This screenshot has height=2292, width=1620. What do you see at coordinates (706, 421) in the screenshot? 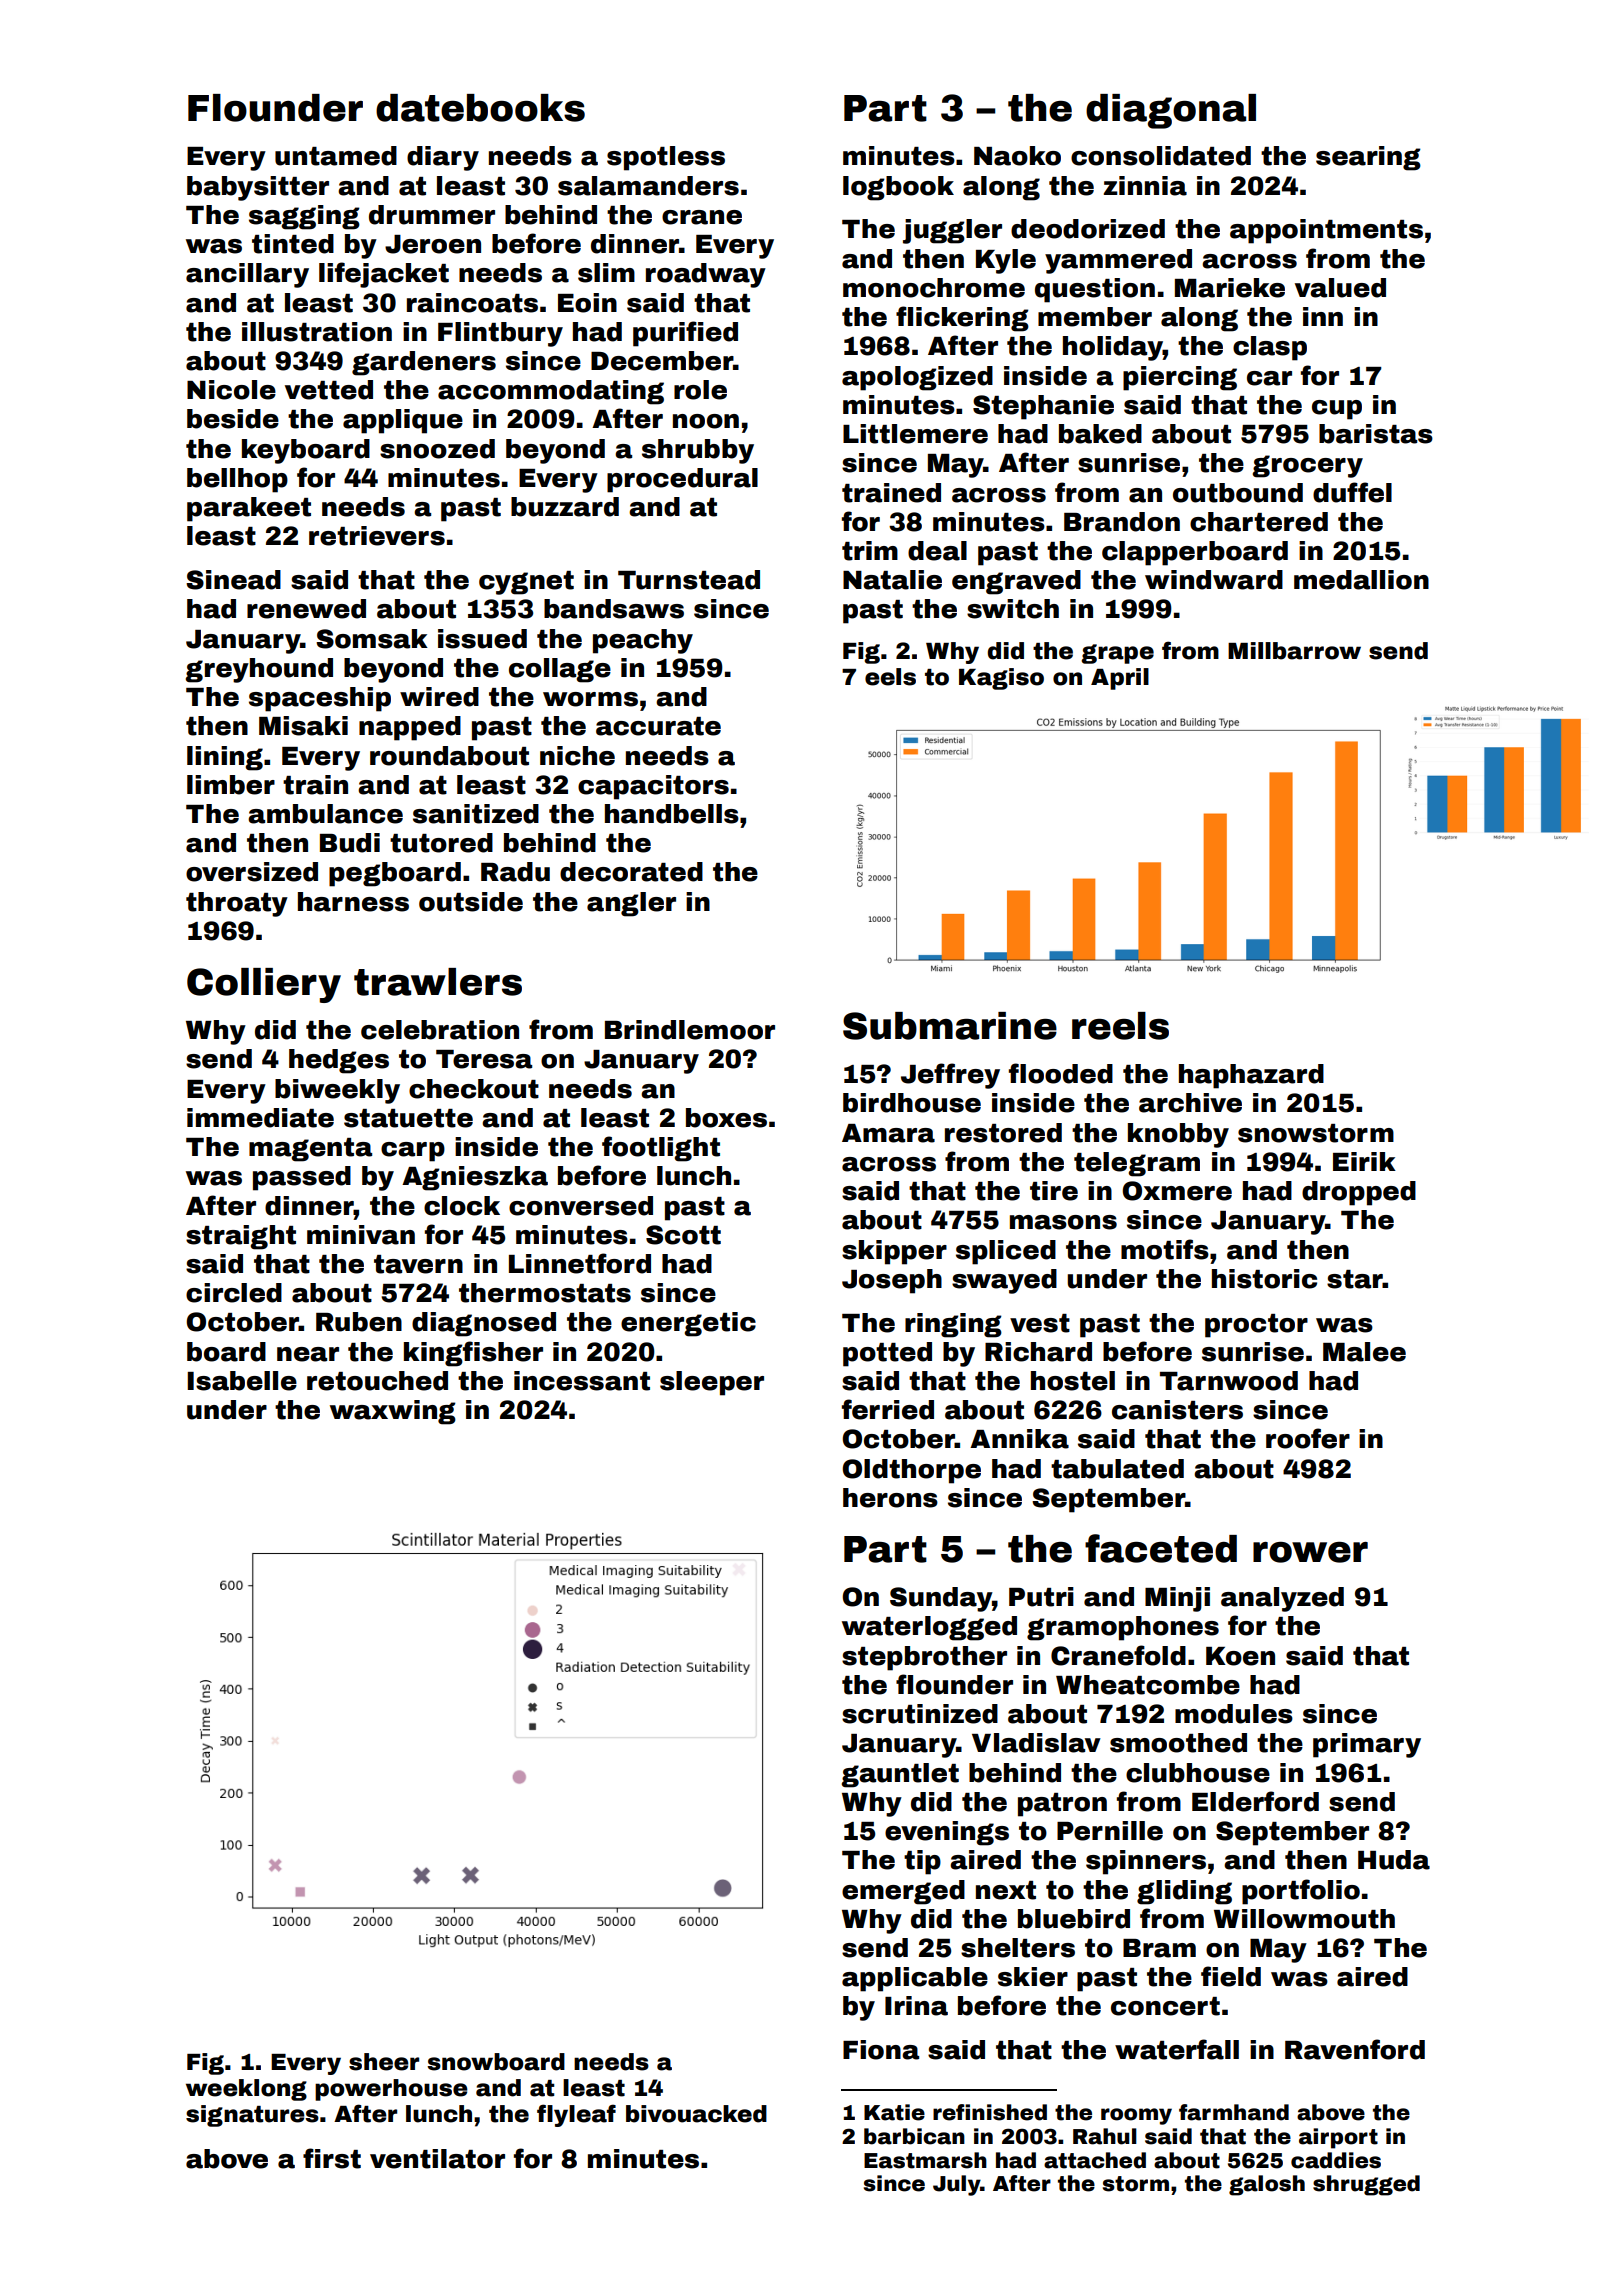
I see `noon` at bounding box center [706, 421].
